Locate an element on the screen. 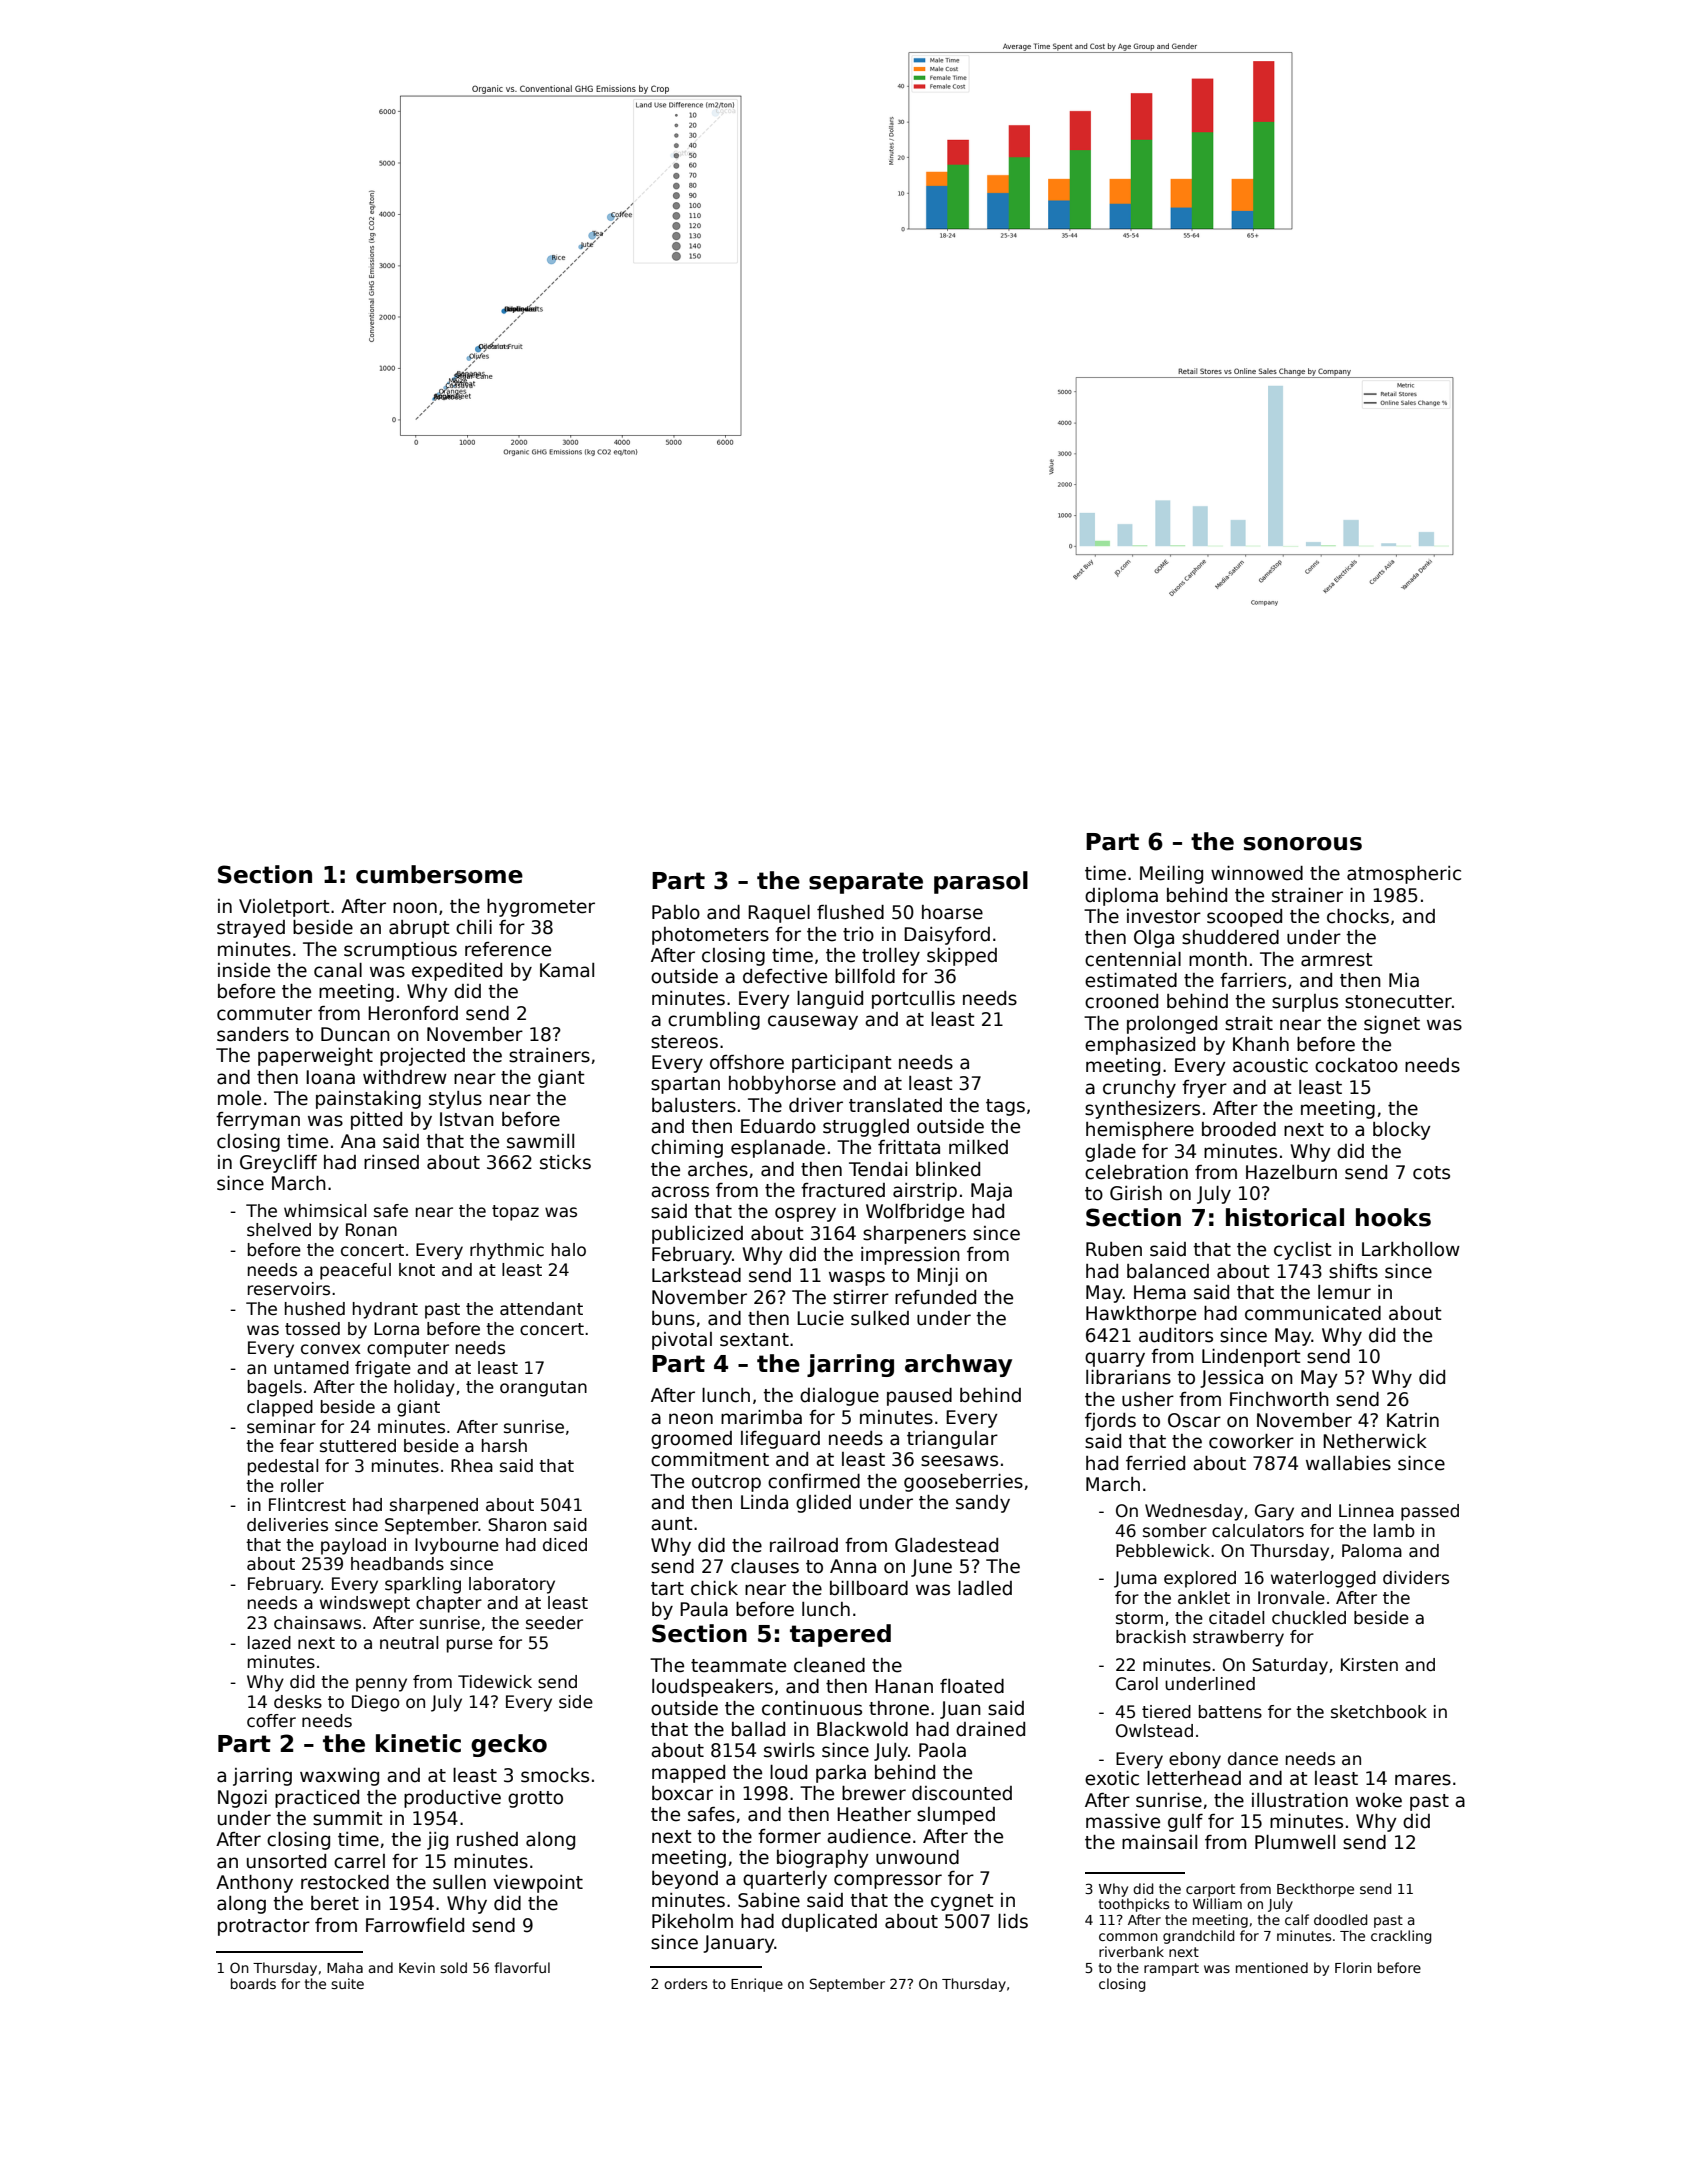 The width and height of the screenshot is (1683, 2178). pivotal is located at coordinates (682, 1341).
